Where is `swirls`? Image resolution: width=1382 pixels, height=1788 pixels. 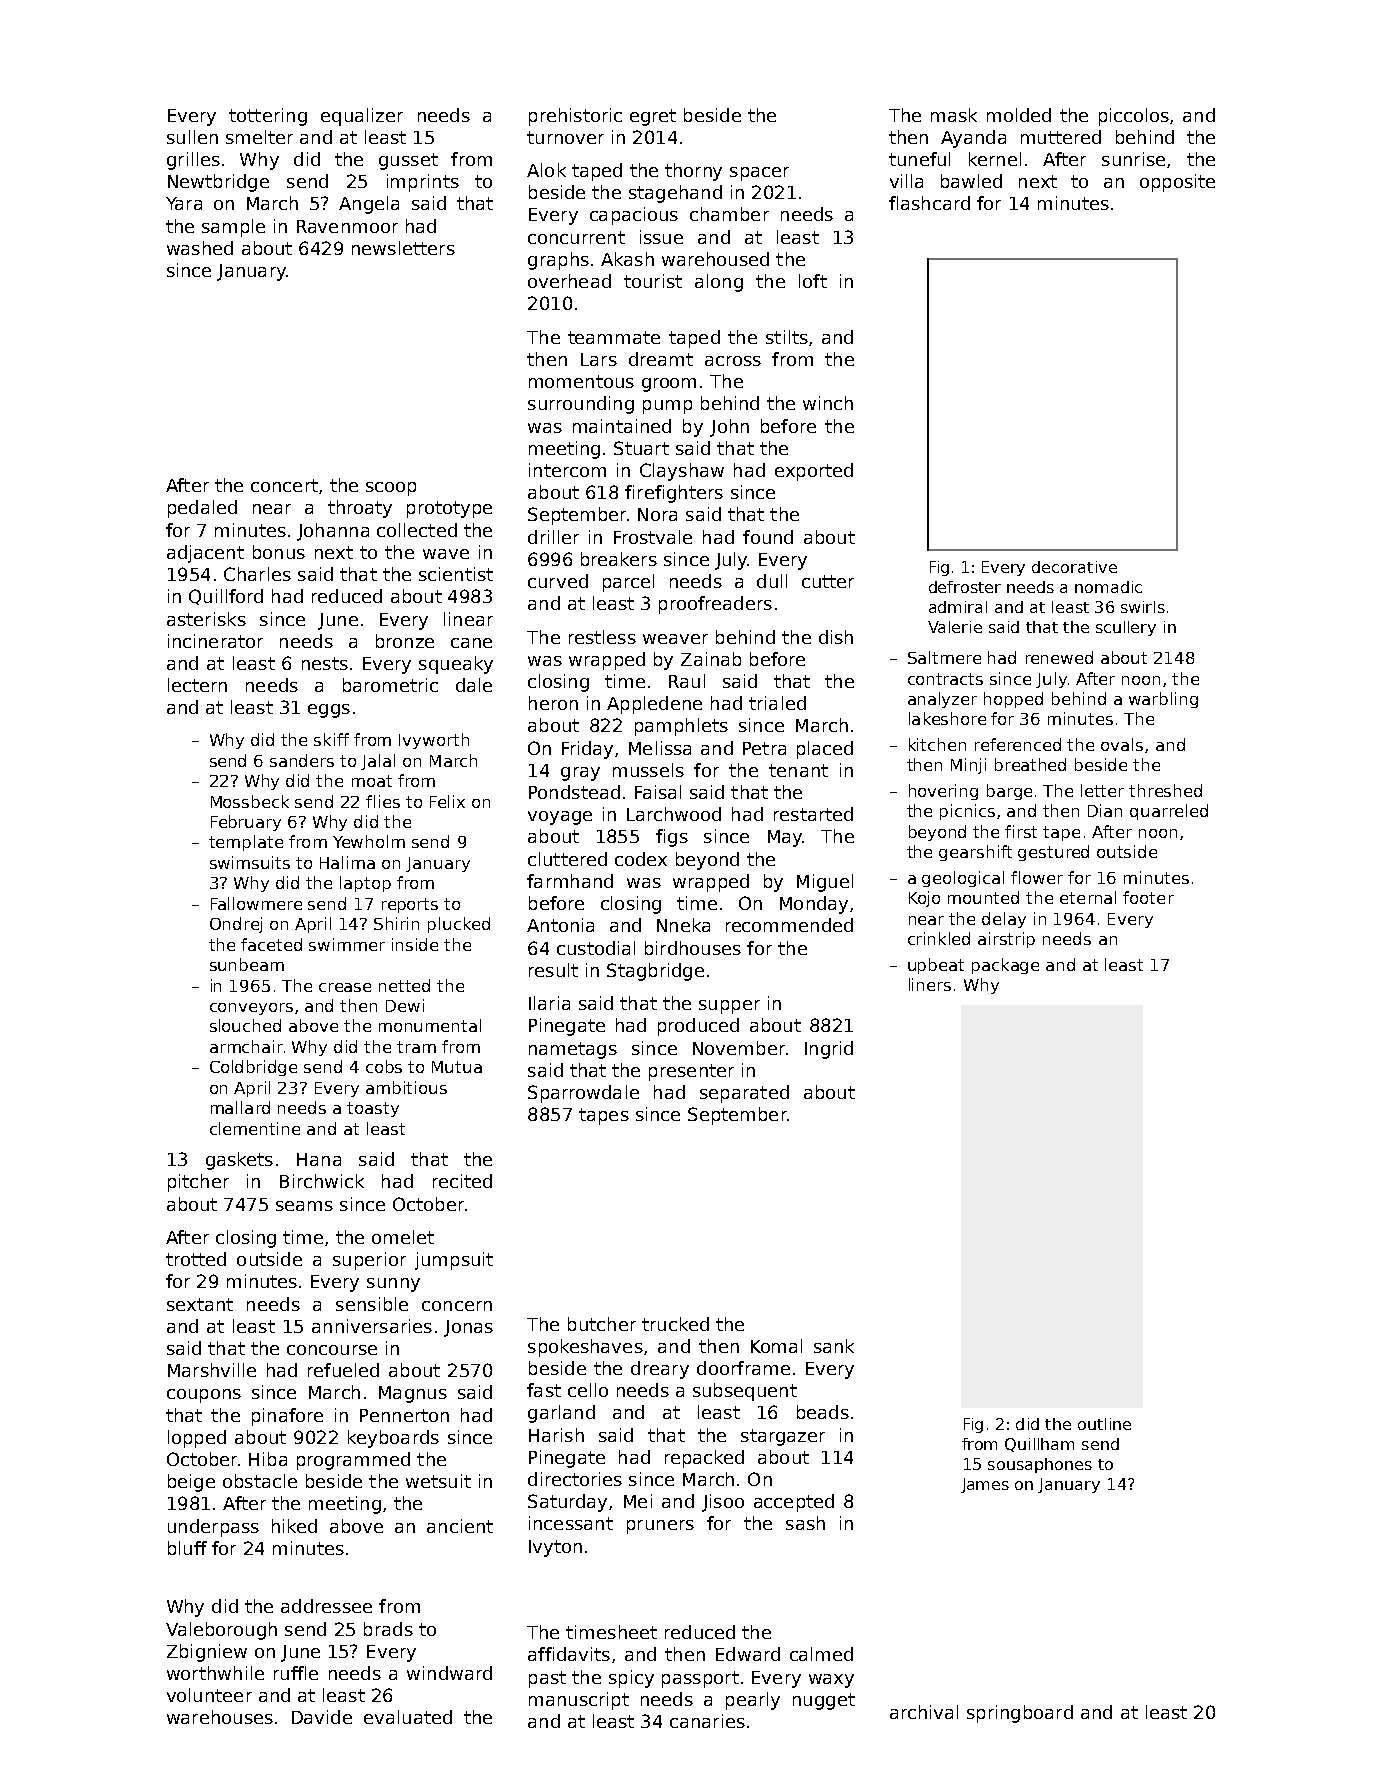
swirls is located at coordinates (1143, 607).
